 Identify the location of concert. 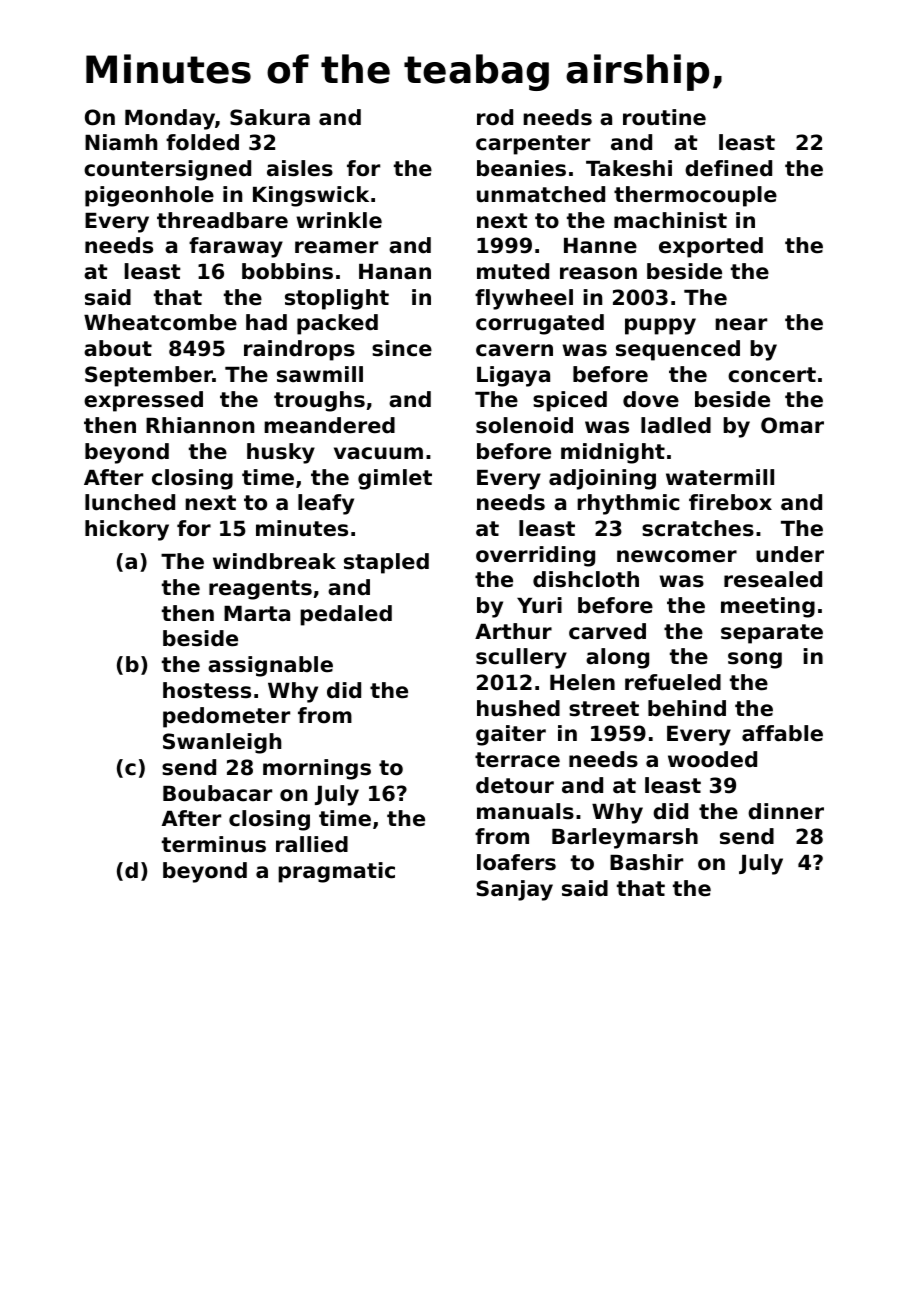
(772, 375).
